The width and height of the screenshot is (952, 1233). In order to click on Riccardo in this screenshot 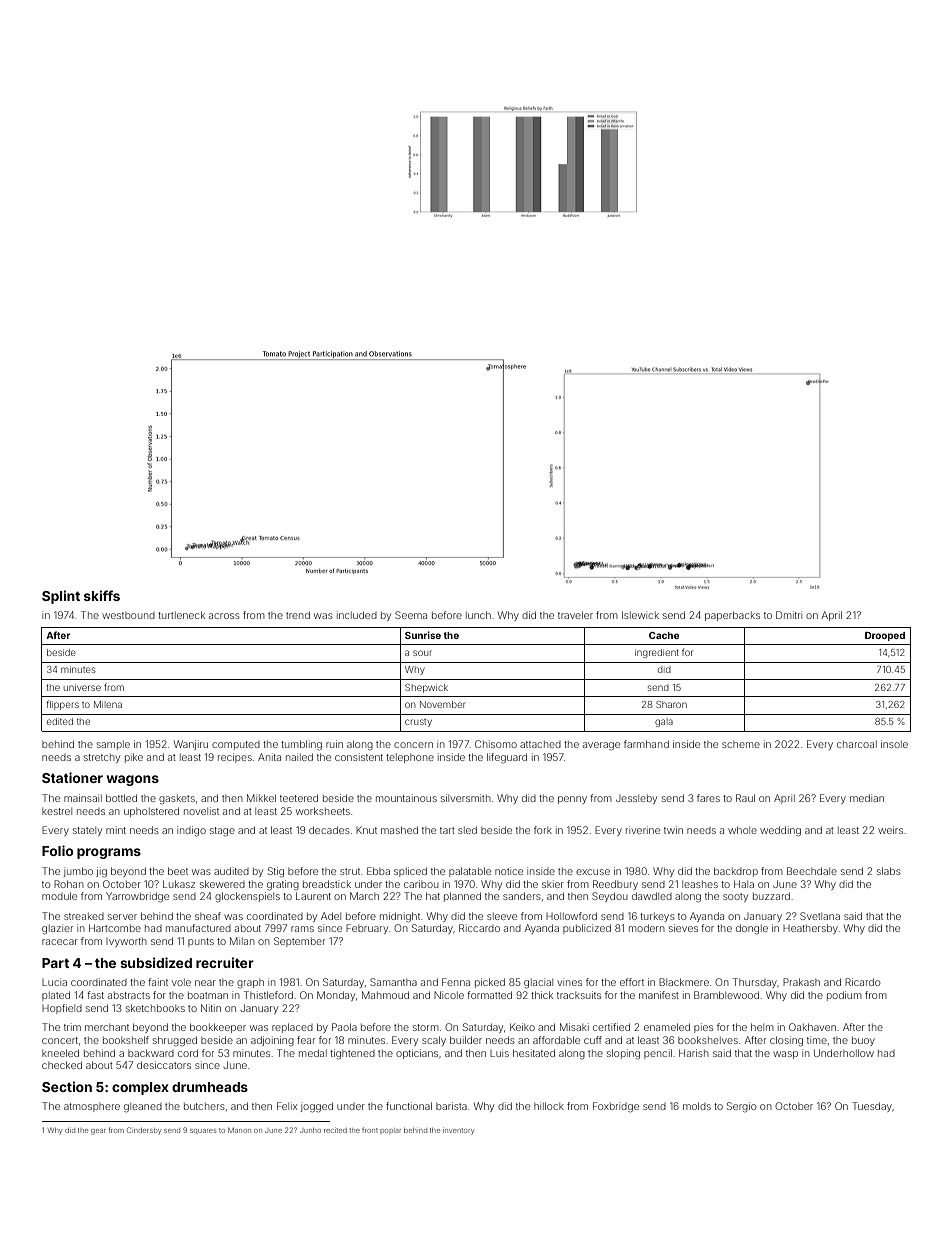, I will do `click(479, 928)`.
